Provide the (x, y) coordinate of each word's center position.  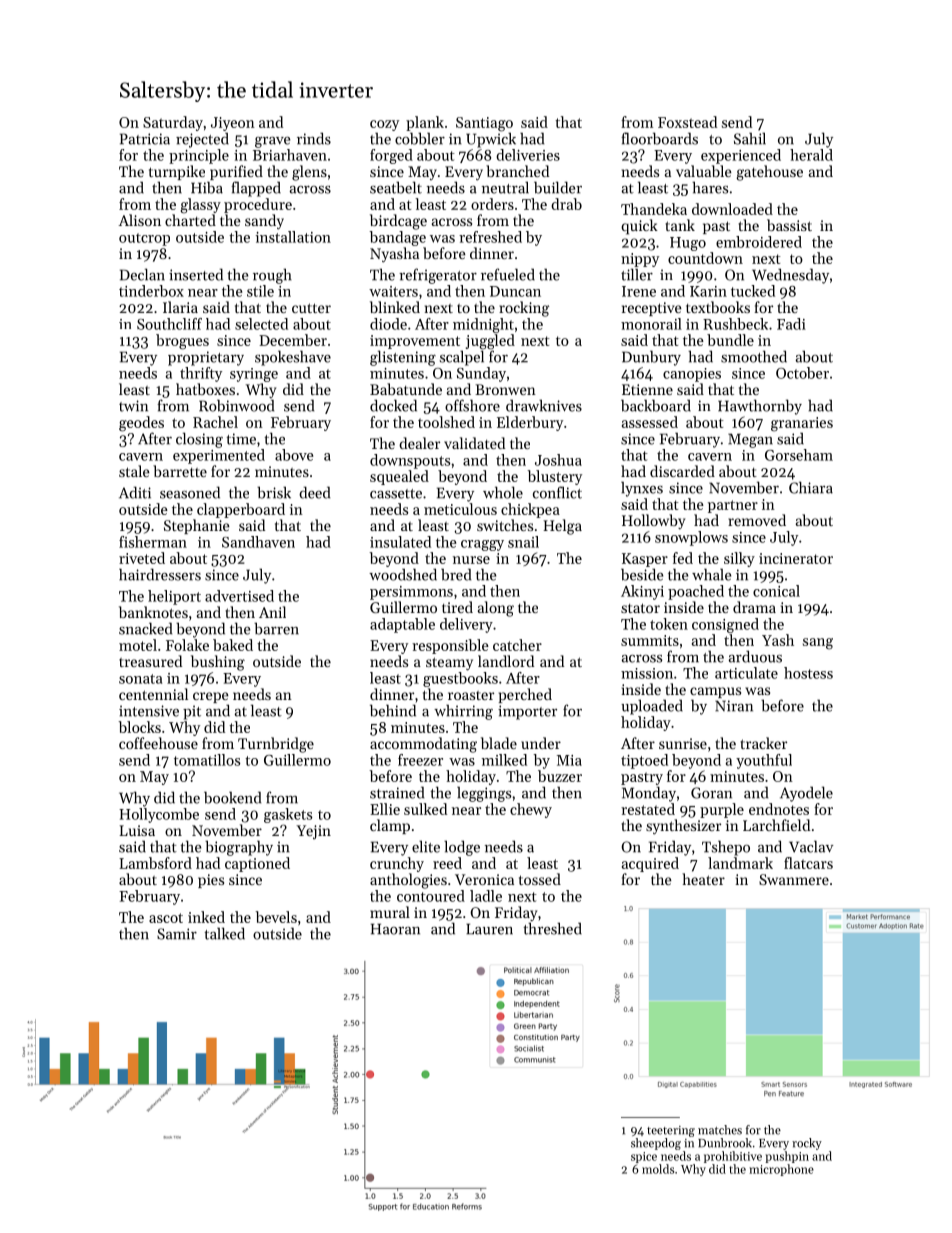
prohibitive (733, 1157)
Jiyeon (233, 124)
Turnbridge (276, 745)
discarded (682, 471)
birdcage (398, 222)
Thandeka (654, 209)
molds (658, 1169)
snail (523, 542)
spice (644, 1157)
